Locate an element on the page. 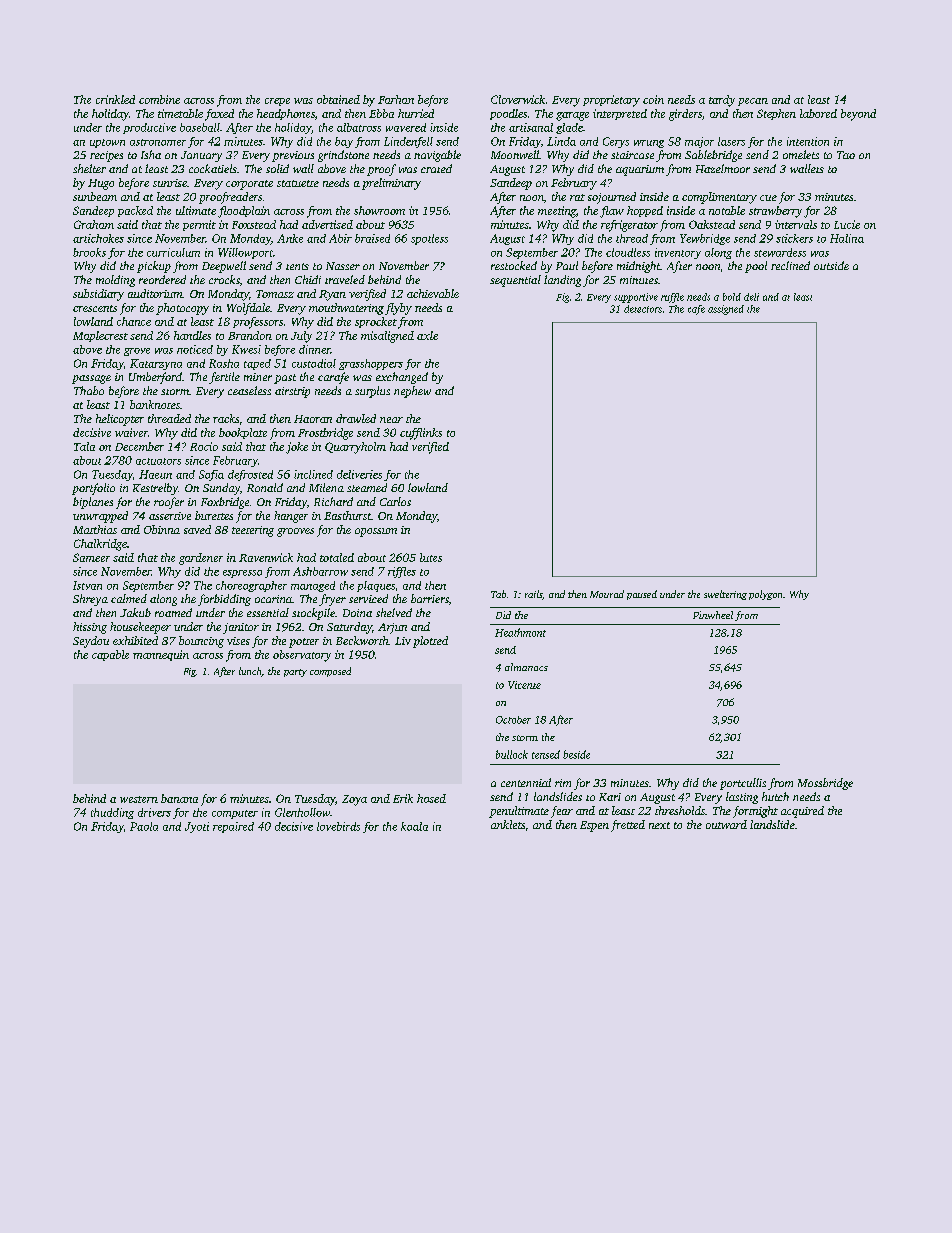 Image resolution: width=952 pixels, height=1233 pixels. gardener is located at coordinates (201, 559).
